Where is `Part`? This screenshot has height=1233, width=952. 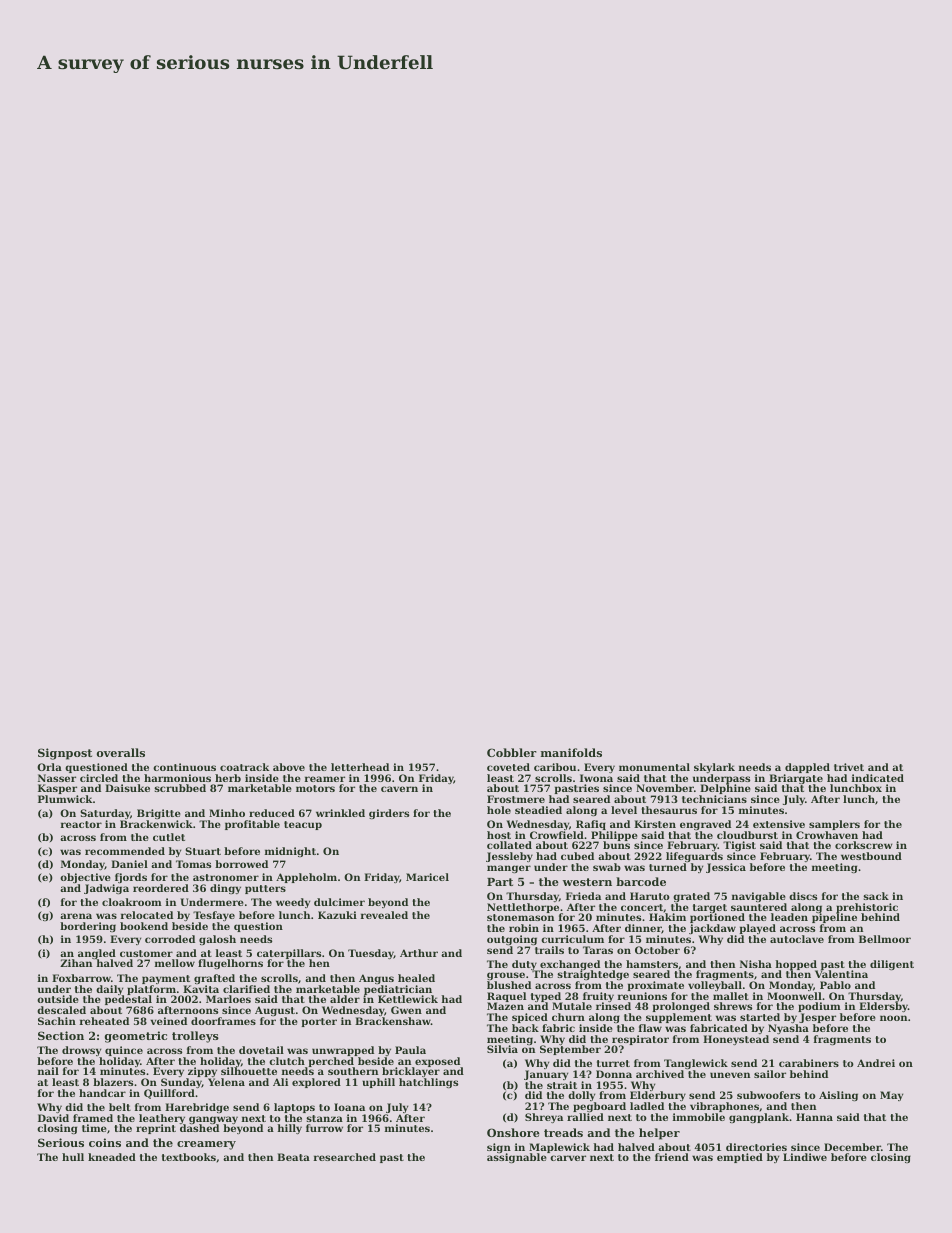 Part is located at coordinates (500, 882).
